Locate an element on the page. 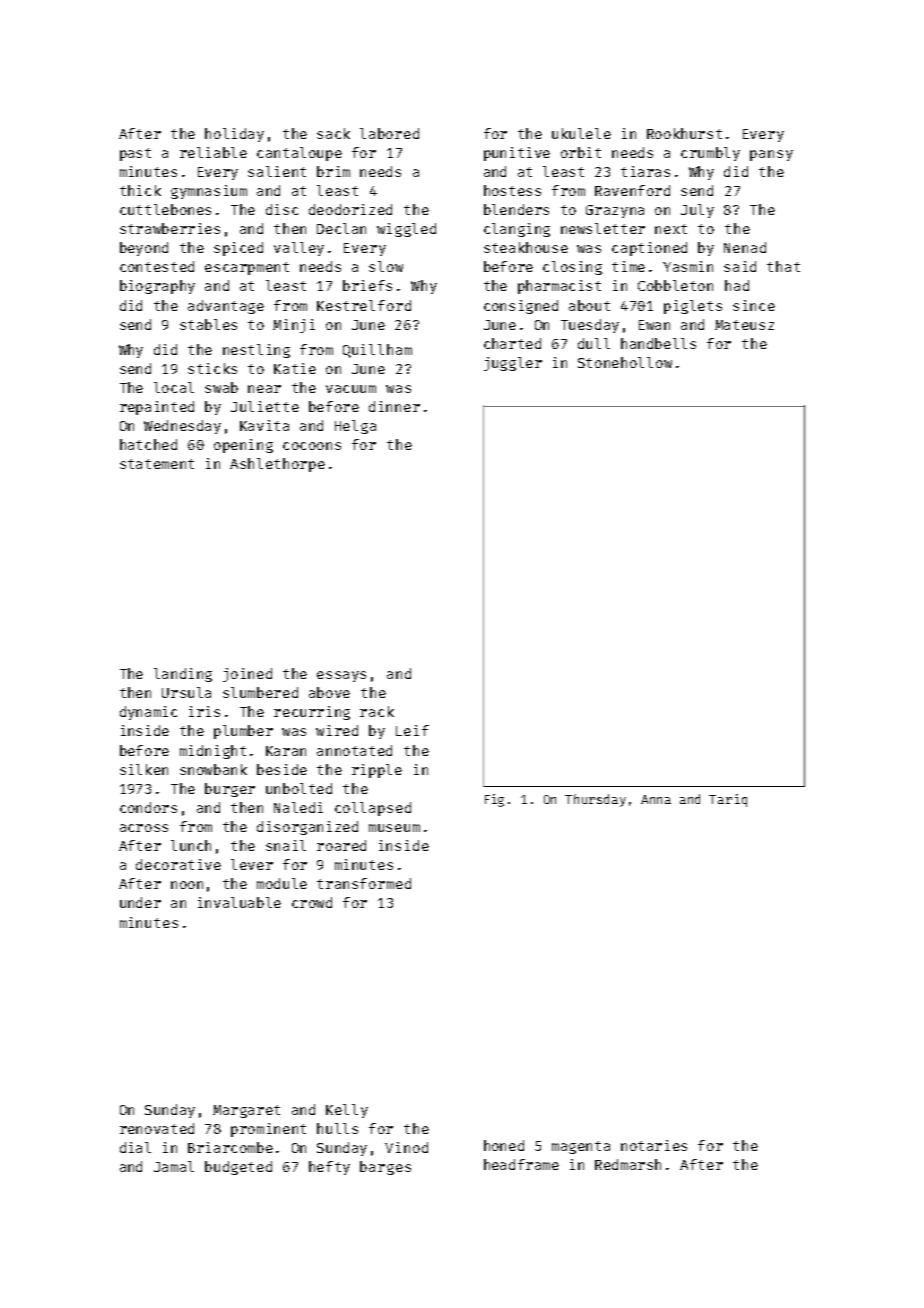  condors is located at coordinates (148, 807).
